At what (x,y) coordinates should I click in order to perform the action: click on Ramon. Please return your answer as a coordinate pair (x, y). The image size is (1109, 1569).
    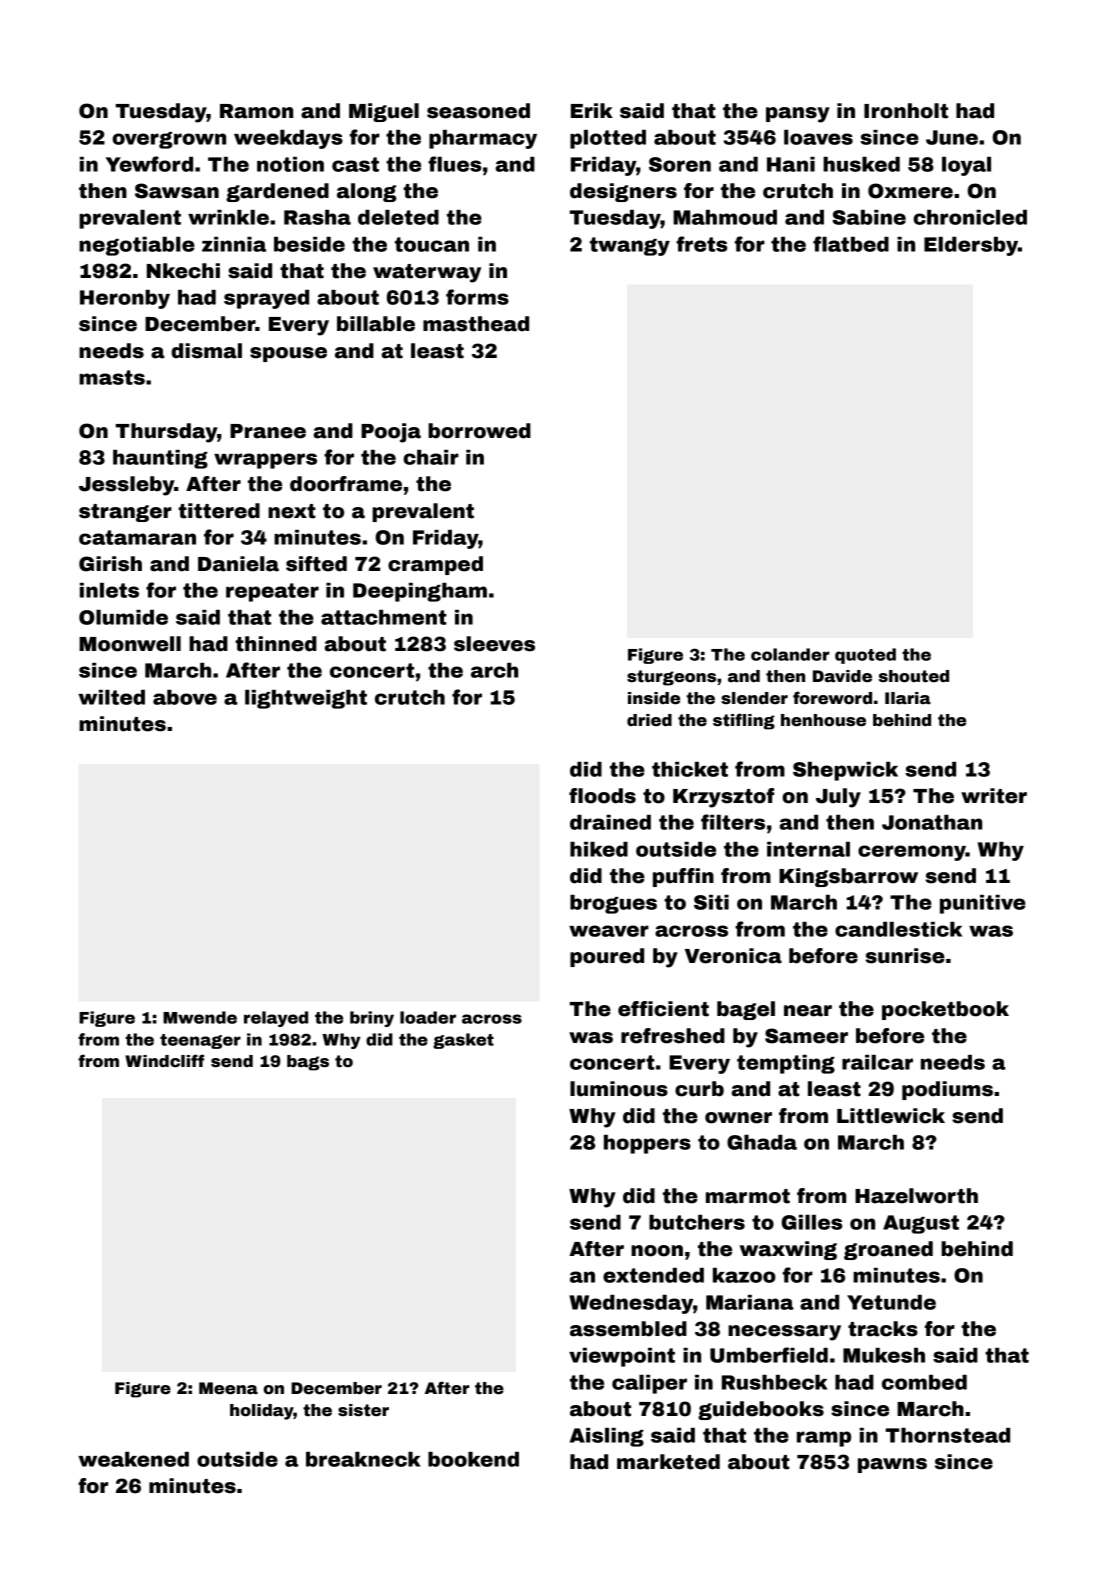
    Looking at the image, I should click on (256, 111).
